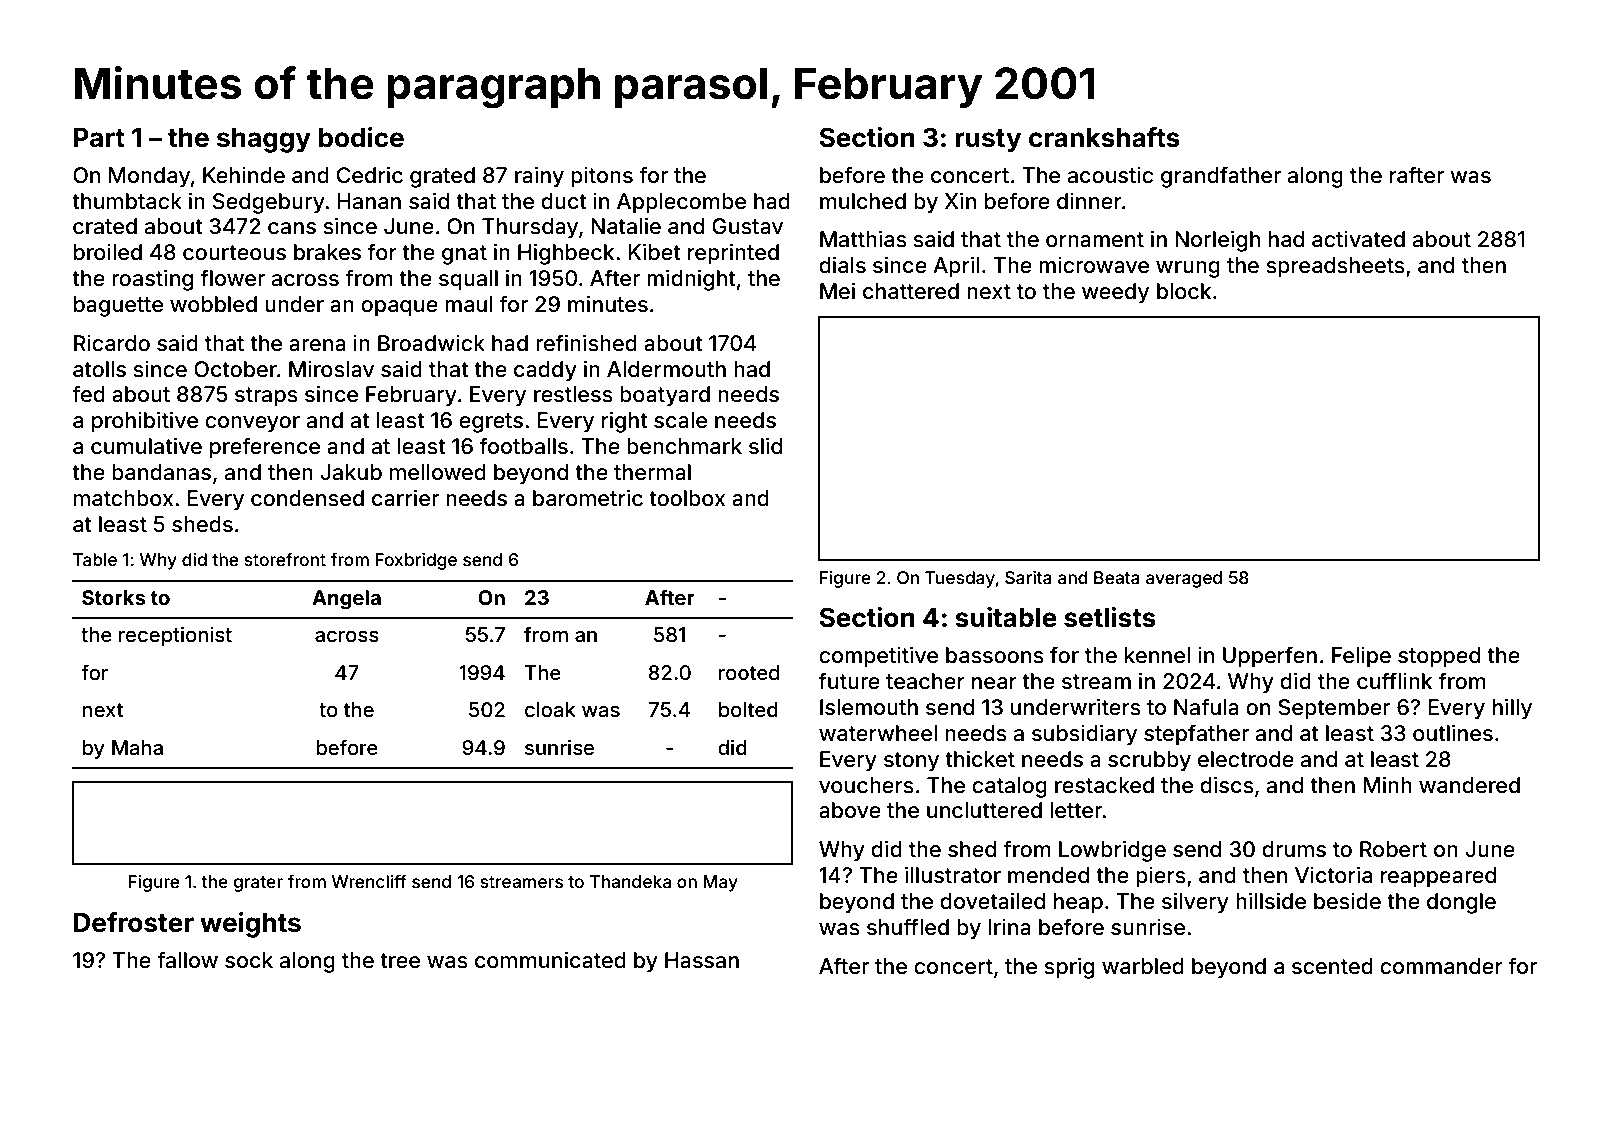 The image size is (1612, 1140). I want to click on grandfather, so click(1221, 177).
